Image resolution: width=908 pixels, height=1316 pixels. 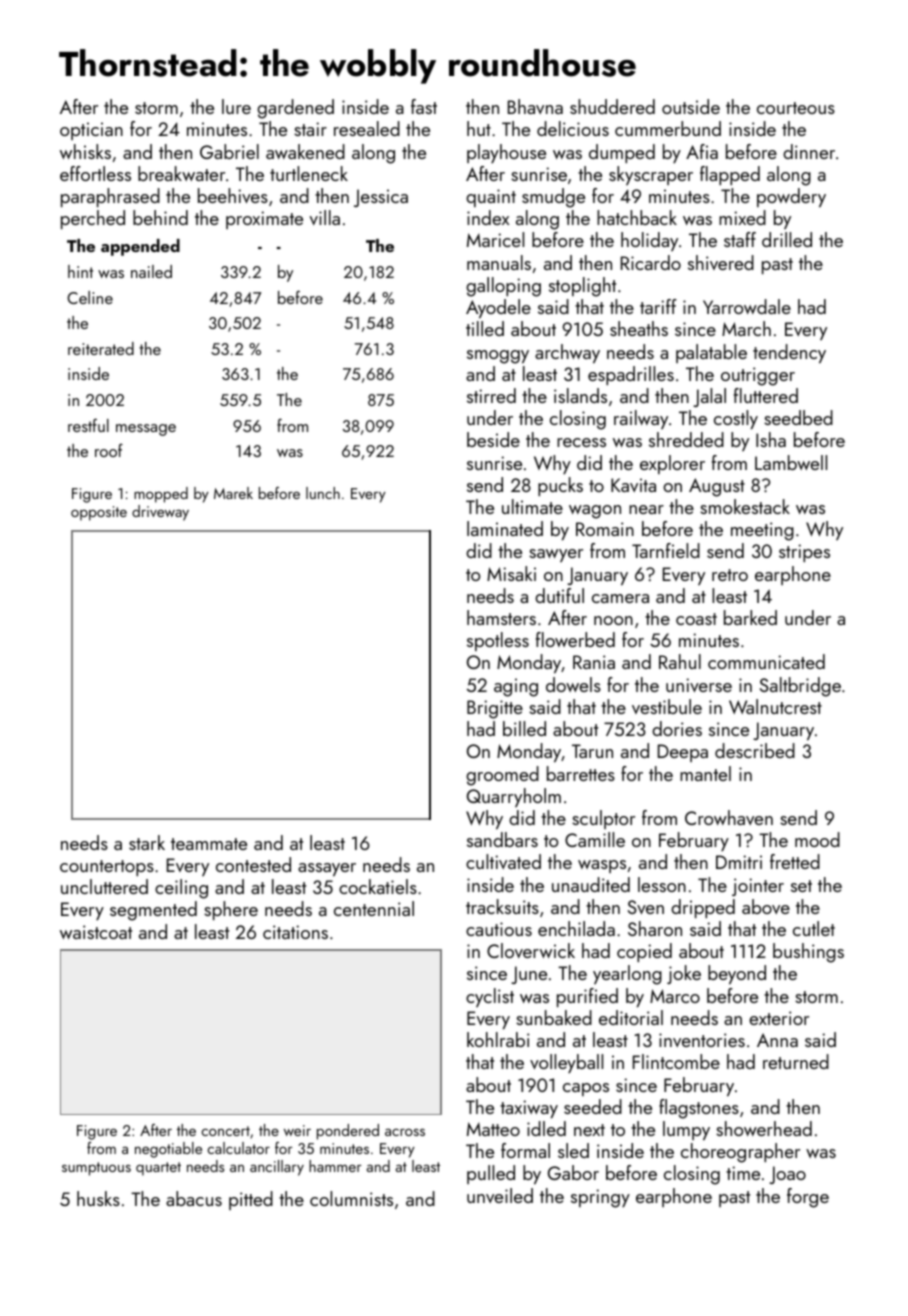 What do you see at coordinates (209, 844) in the screenshot?
I see `teammate` at bounding box center [209, 844].
